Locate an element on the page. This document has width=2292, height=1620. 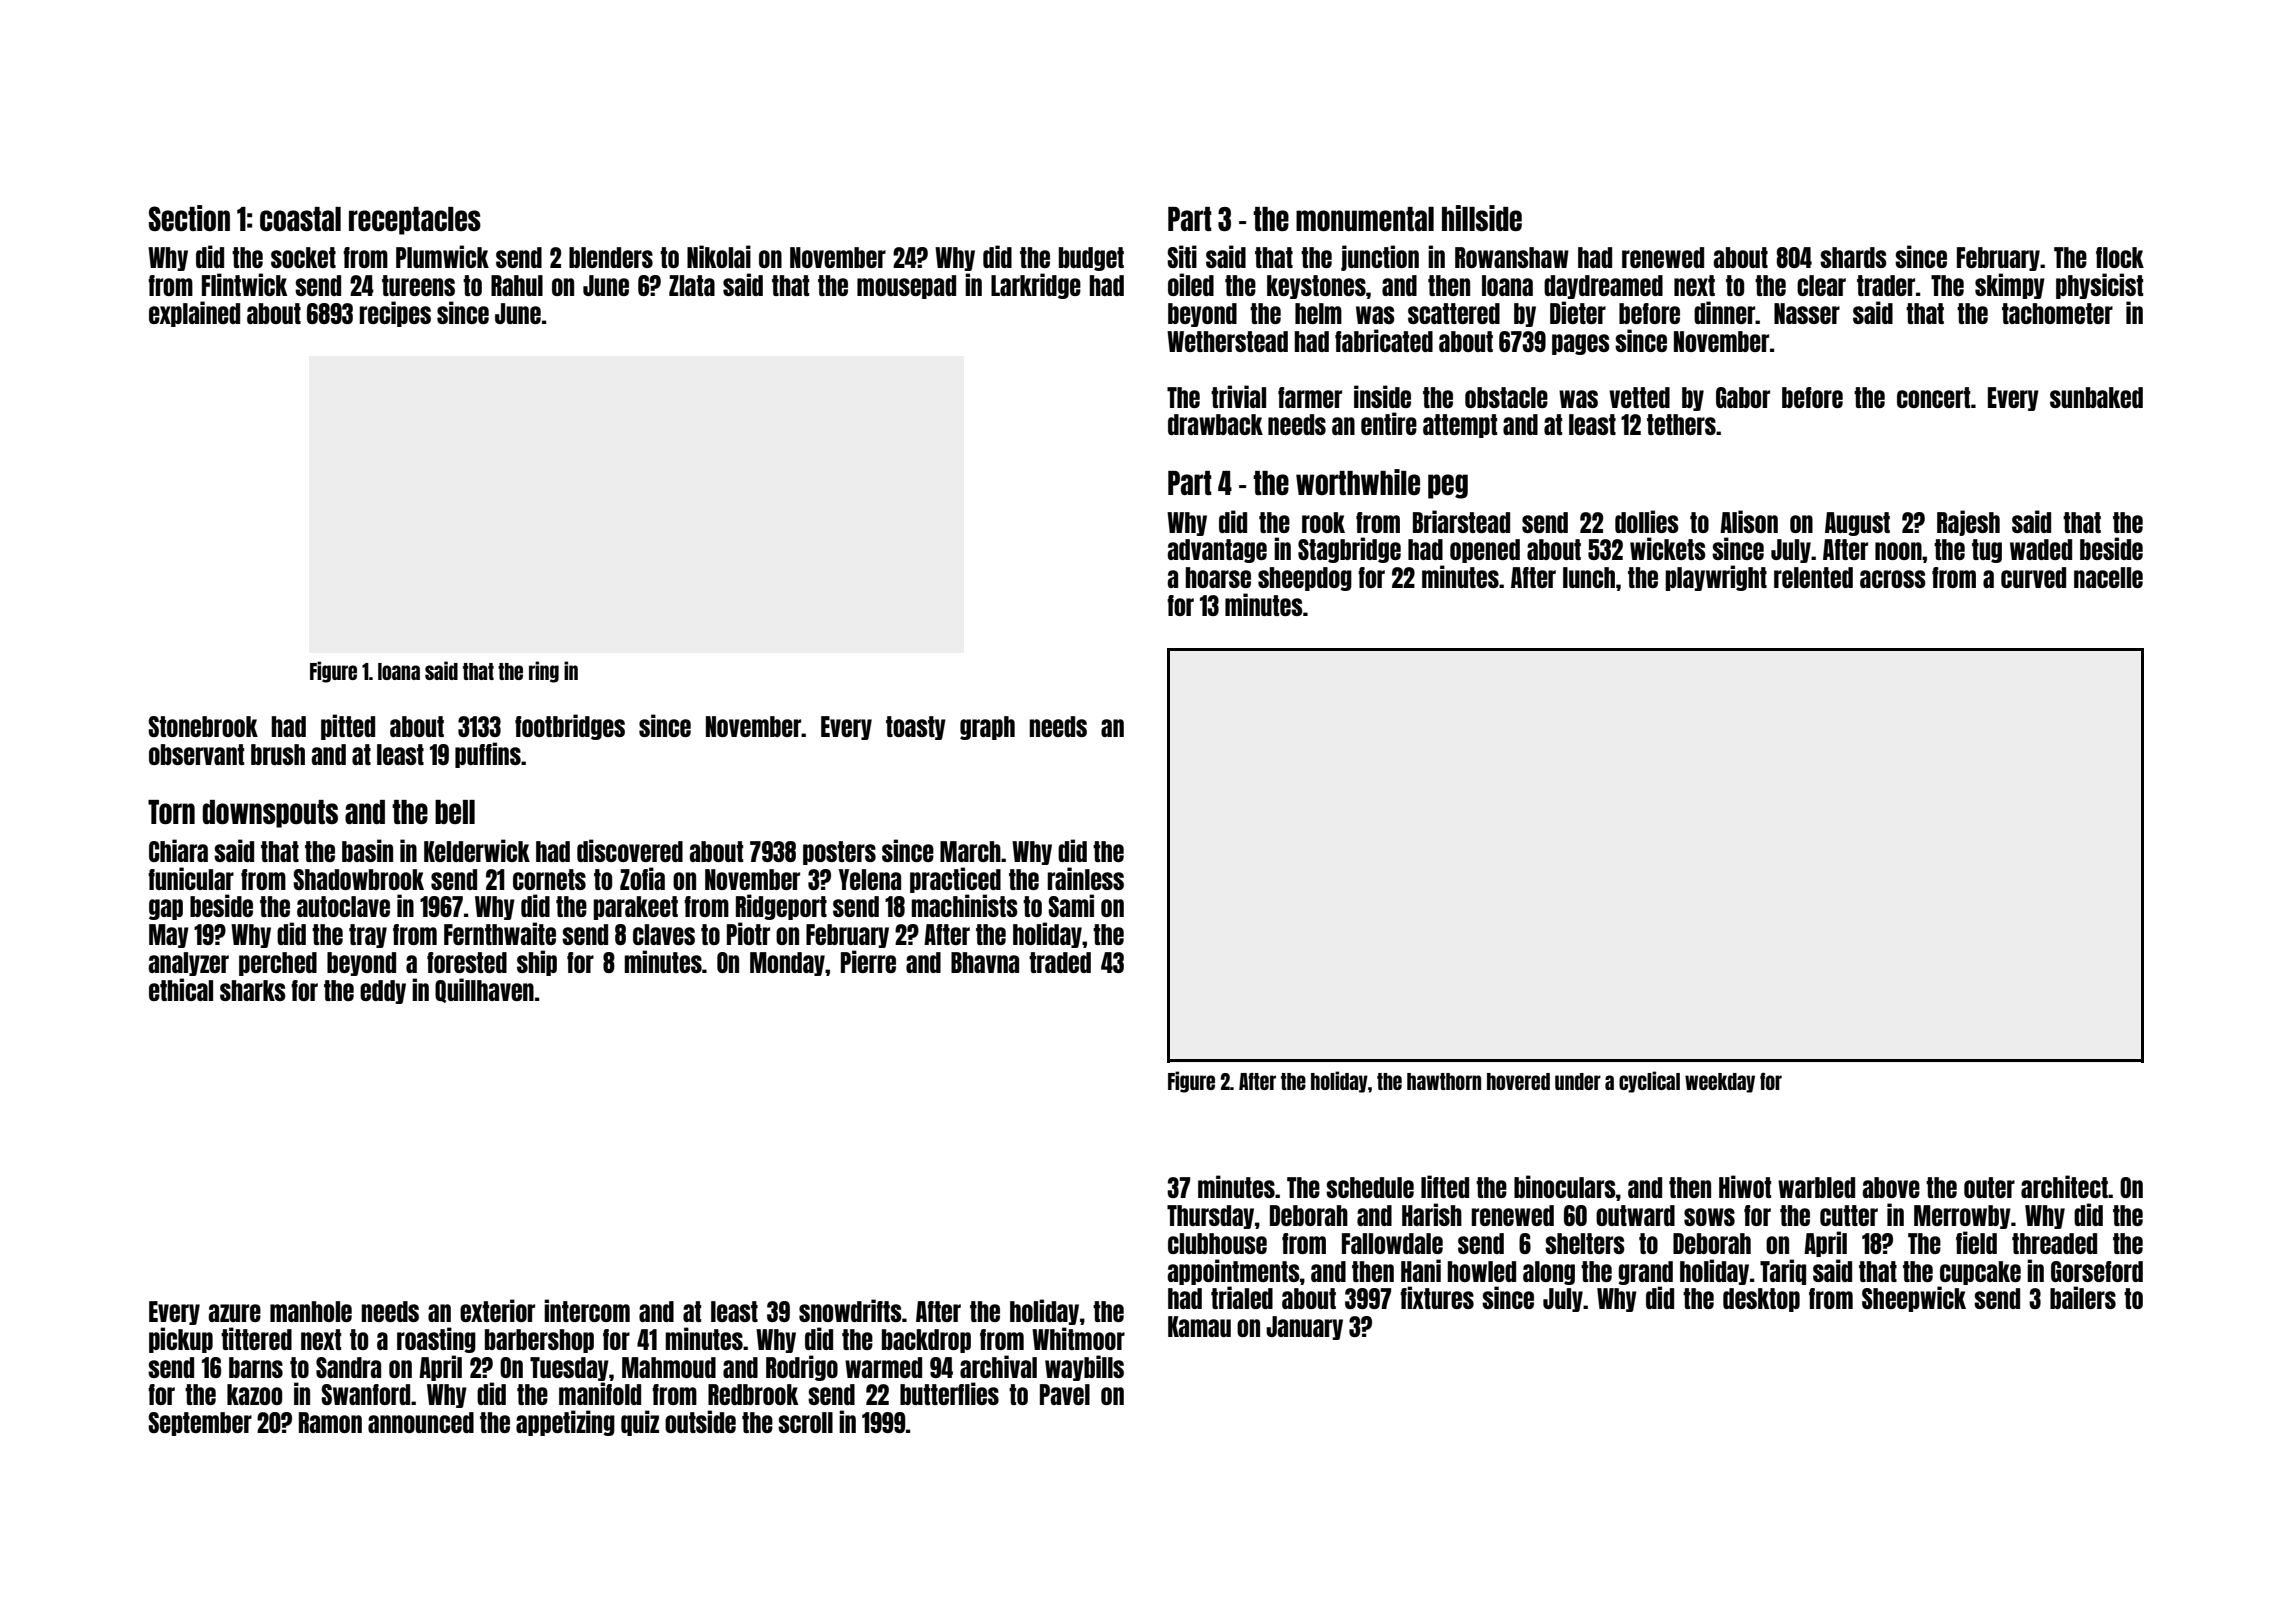
basin is located at coordinates (367, 850).
